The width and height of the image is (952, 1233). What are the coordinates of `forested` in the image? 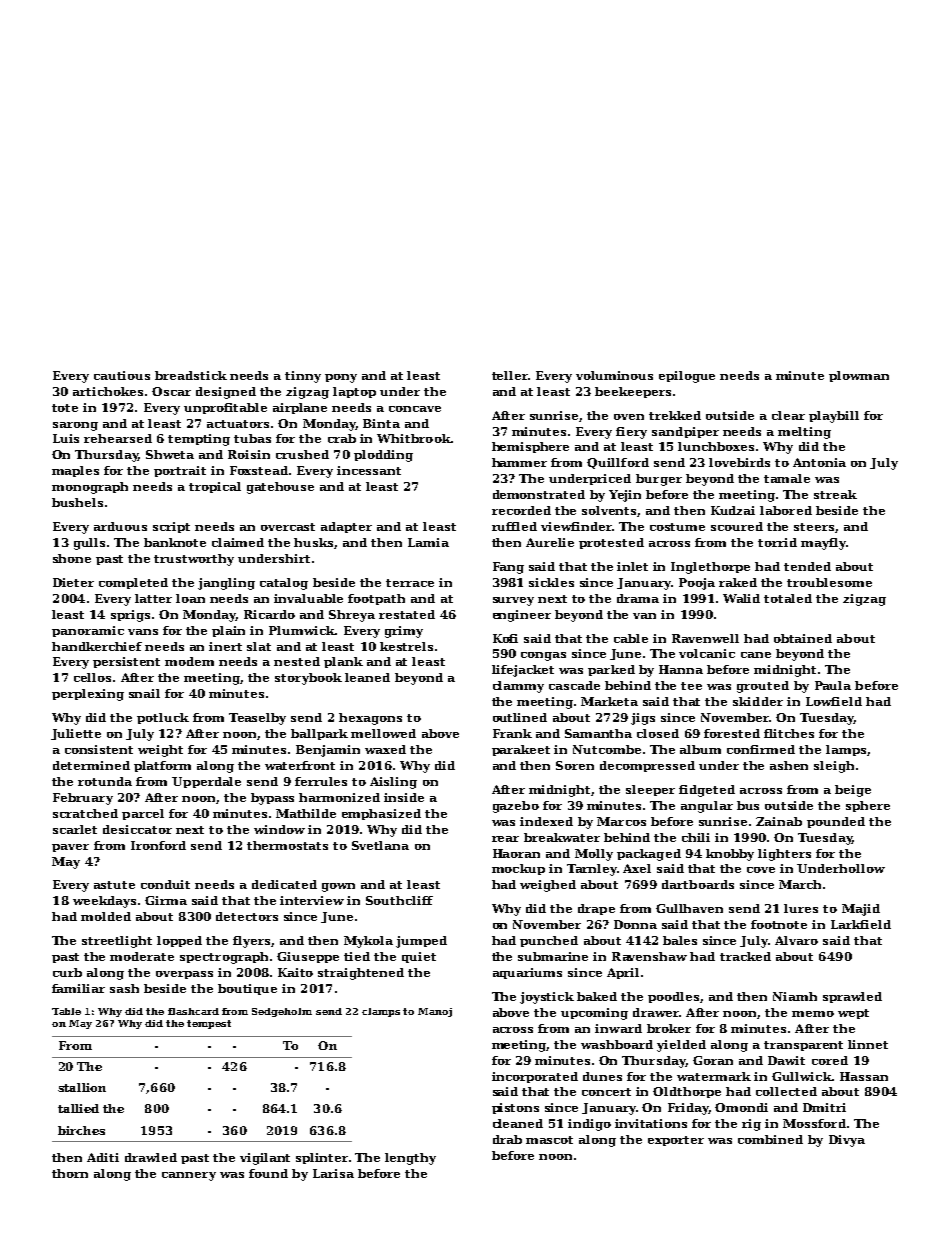 It's located at (732, 733).
